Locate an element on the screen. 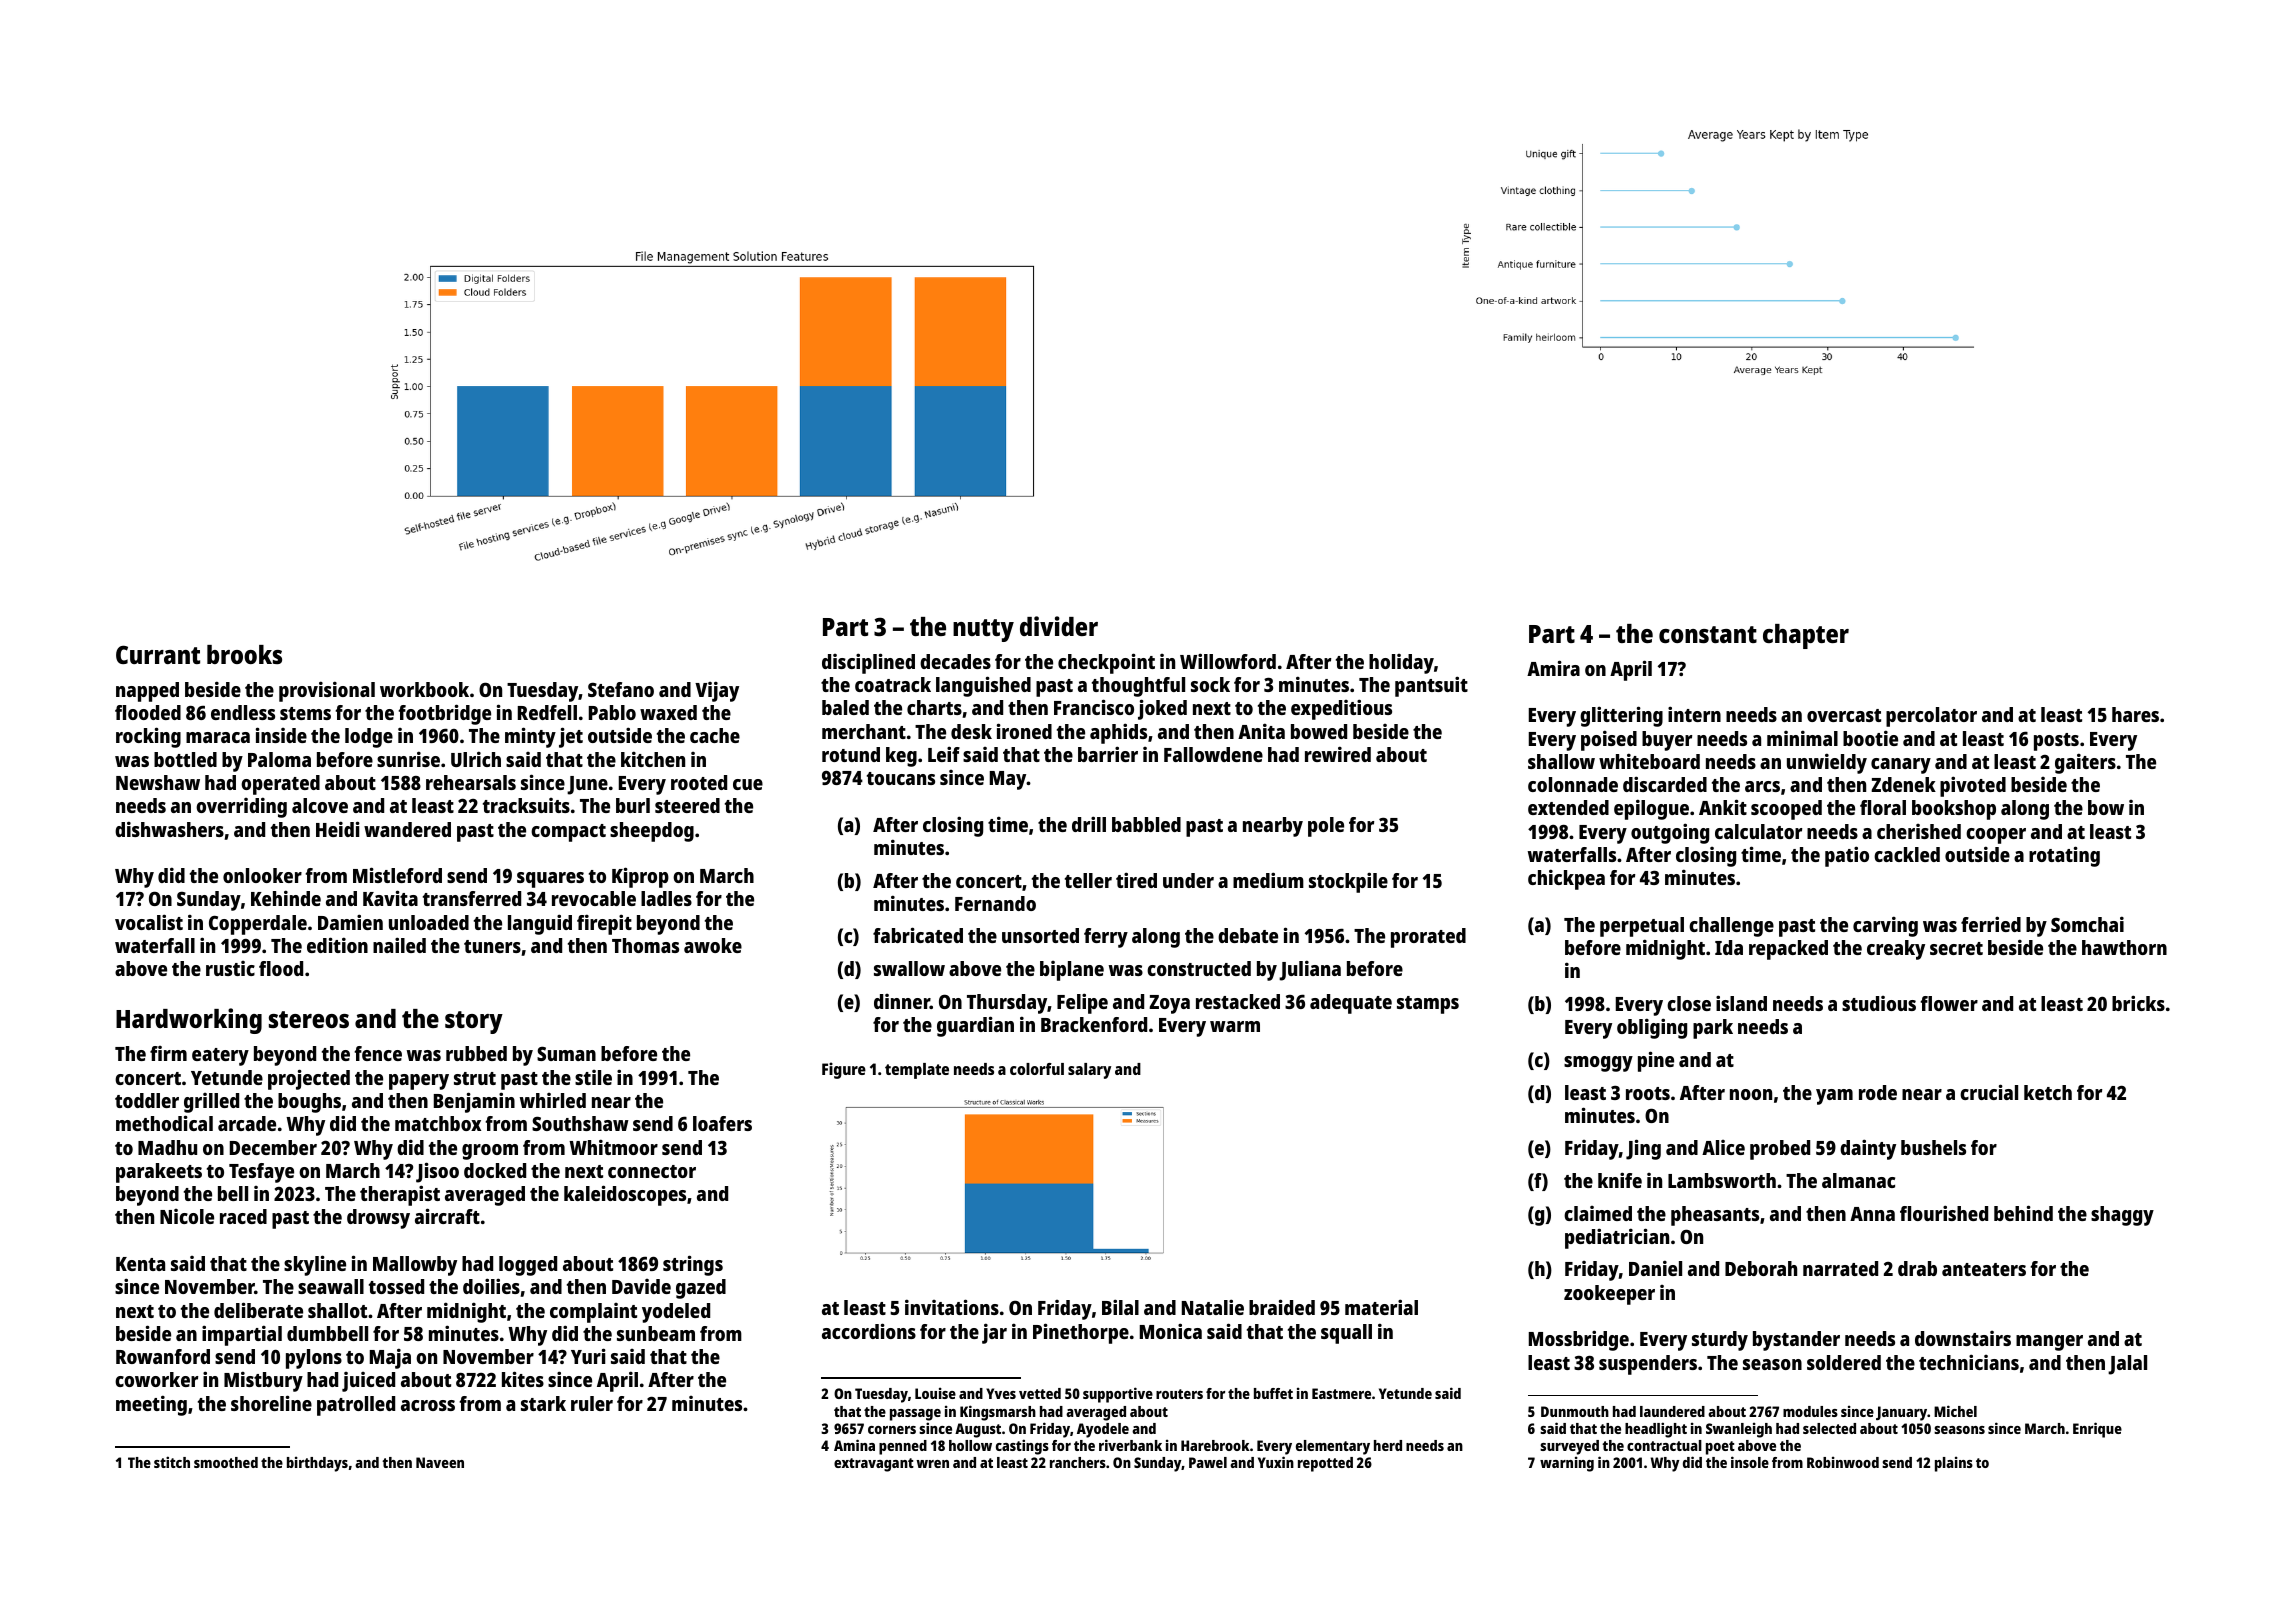 The width and height of the screenshot is (2292, 1620). calculator is located at coordinates (1758, 831).
